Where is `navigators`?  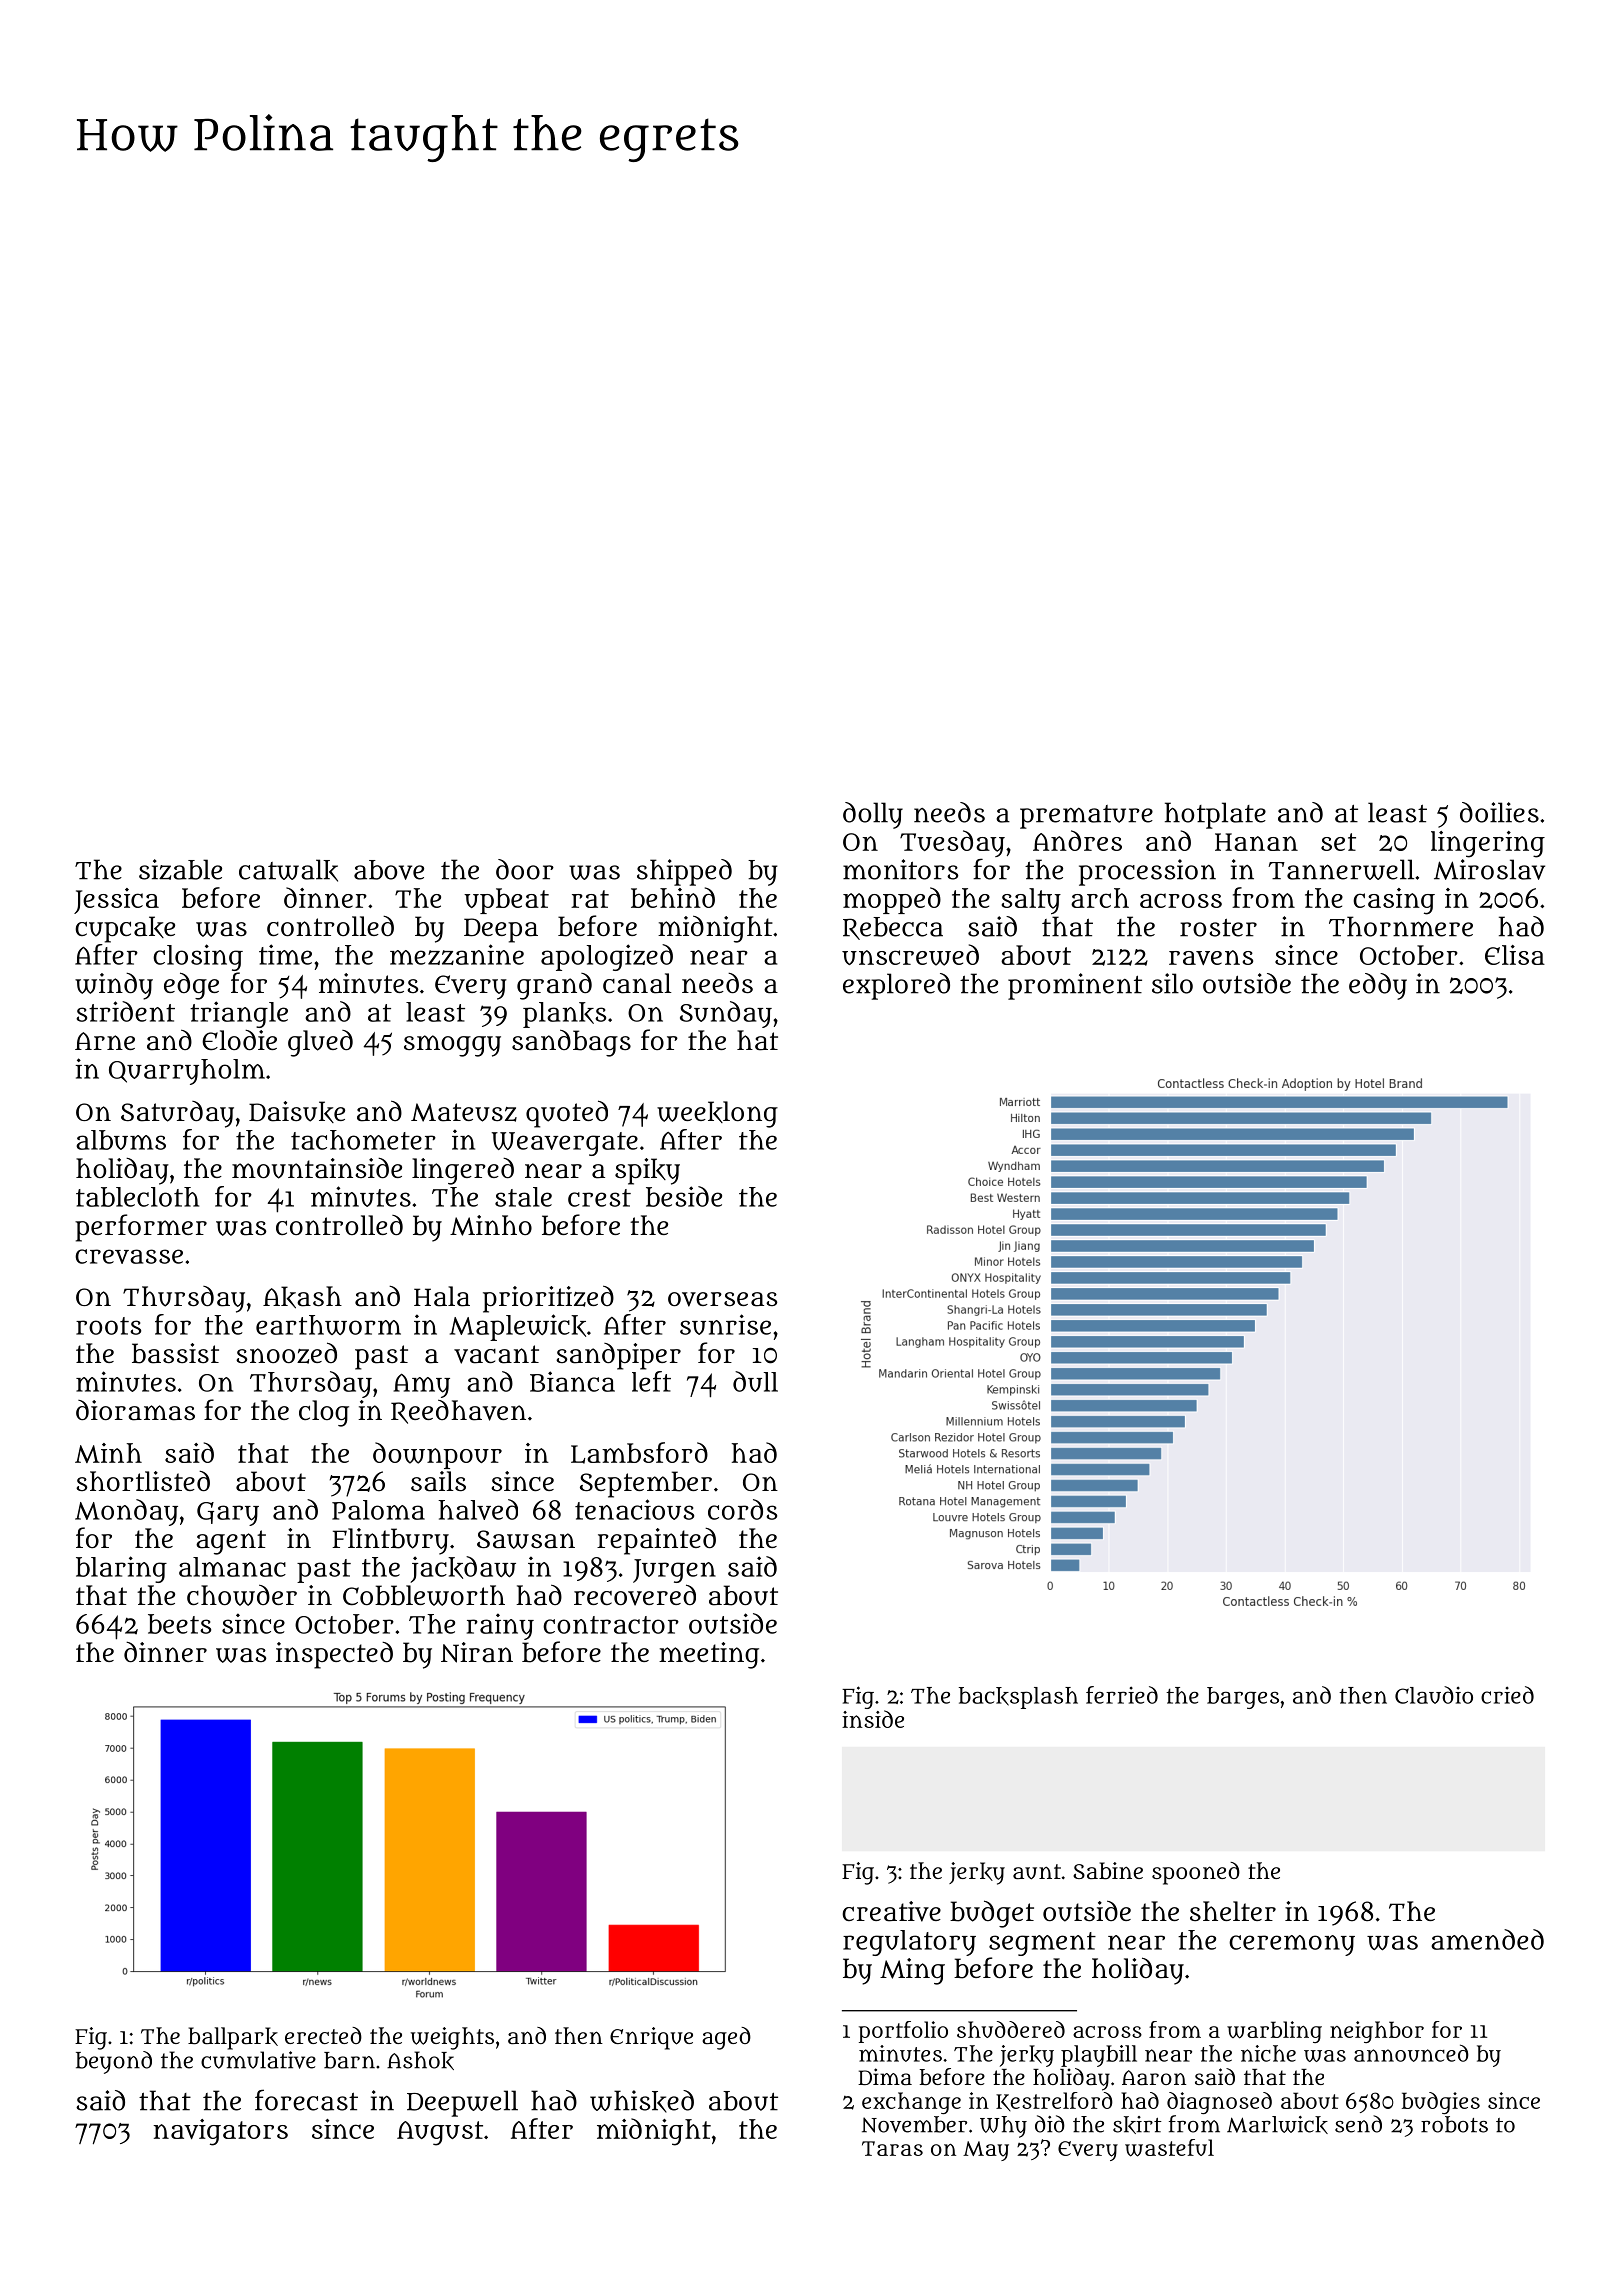 navigators is located at coordinates (220, 2132).
